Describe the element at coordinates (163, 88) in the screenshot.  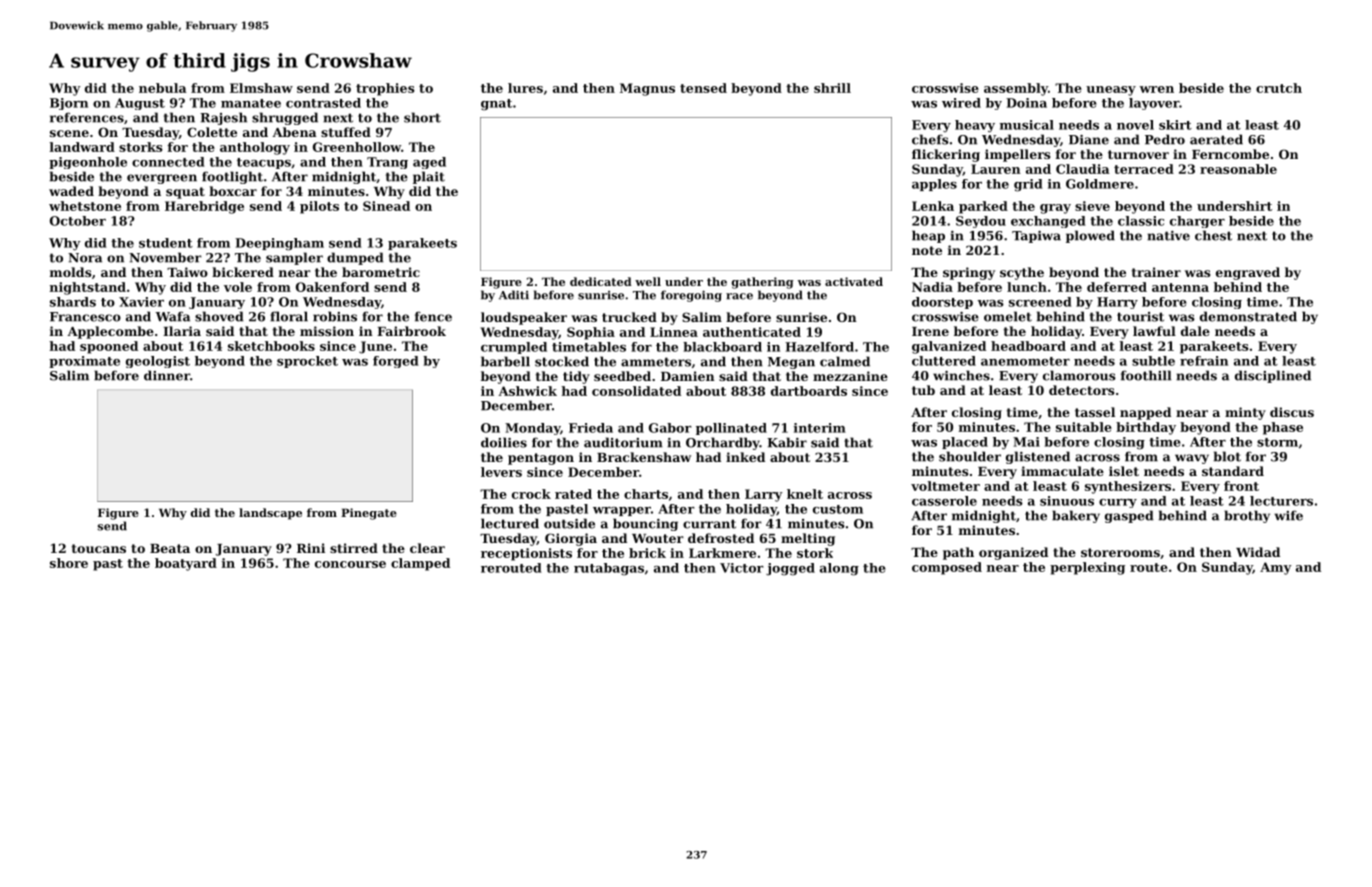
I see `nebula` at that location.
